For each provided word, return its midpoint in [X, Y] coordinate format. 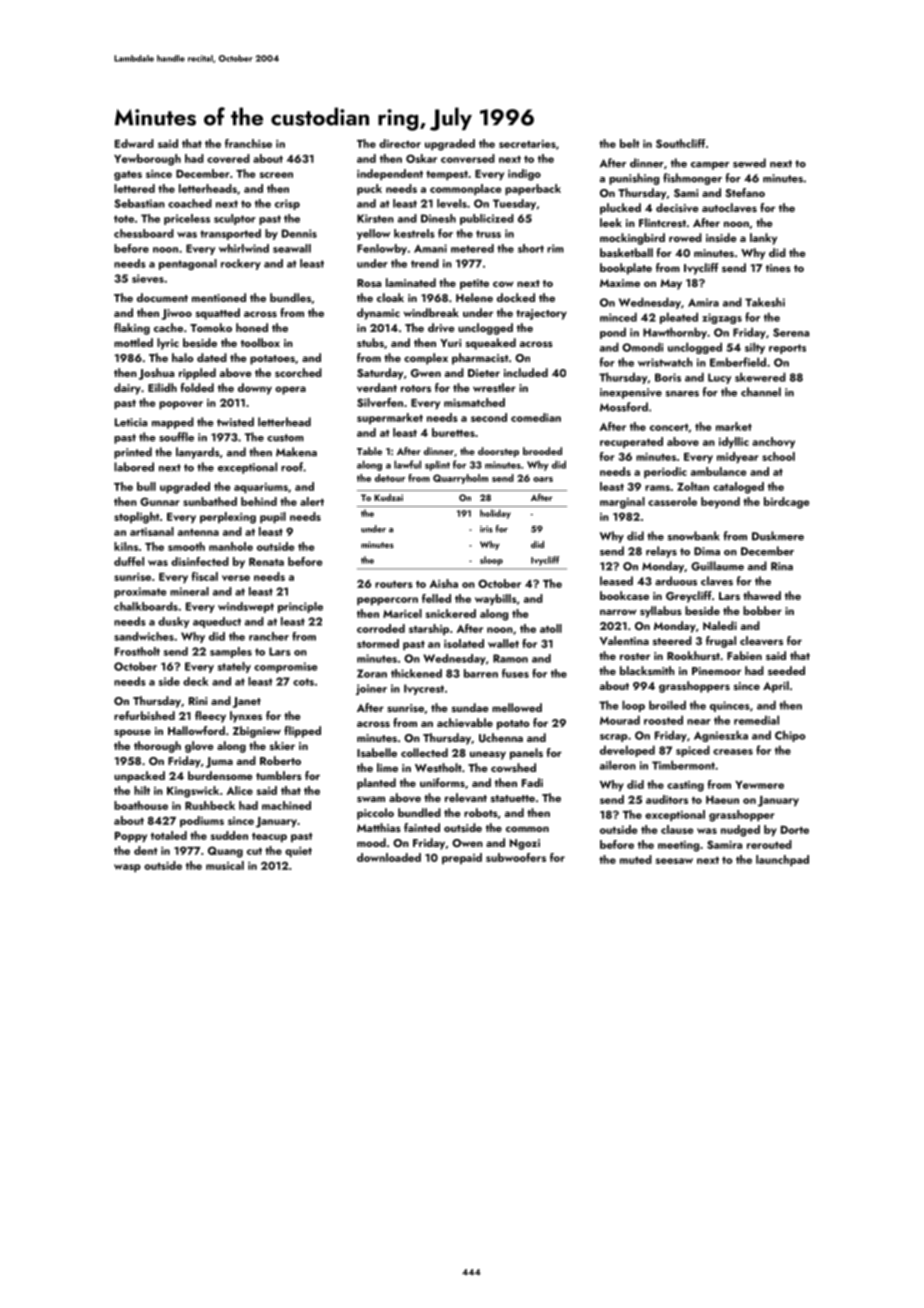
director [400, 143]
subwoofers [516, 857]
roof [292, 467]
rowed [685, 237]
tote [124, 219]
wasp [127, 868]
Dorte [795, 830]
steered [672, 640]
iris [486, 529]
